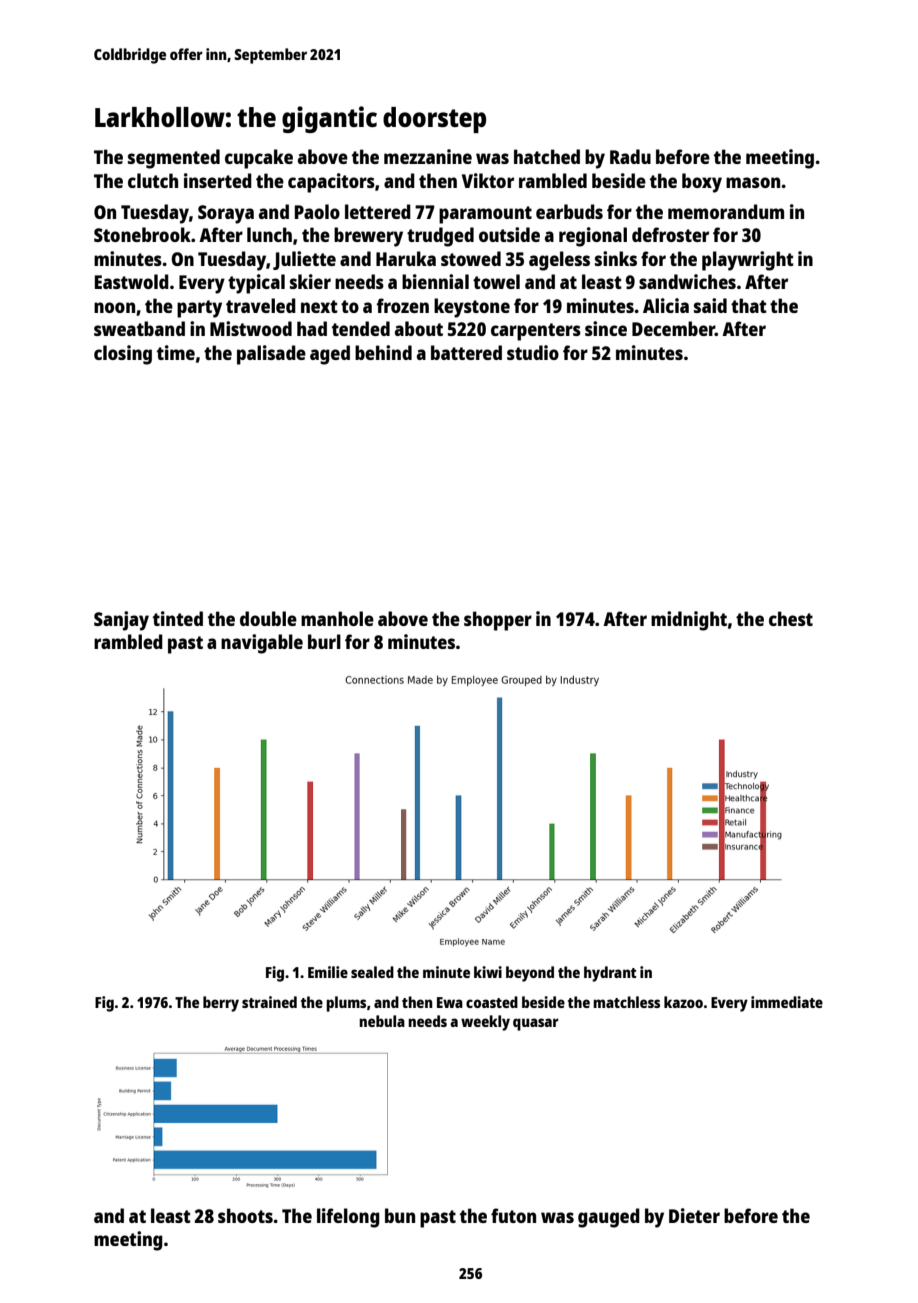 The height and width of the image is (1303, 918). Describe the element at coordinates (787, 1002) in the image. I see `immediate` at that location.
